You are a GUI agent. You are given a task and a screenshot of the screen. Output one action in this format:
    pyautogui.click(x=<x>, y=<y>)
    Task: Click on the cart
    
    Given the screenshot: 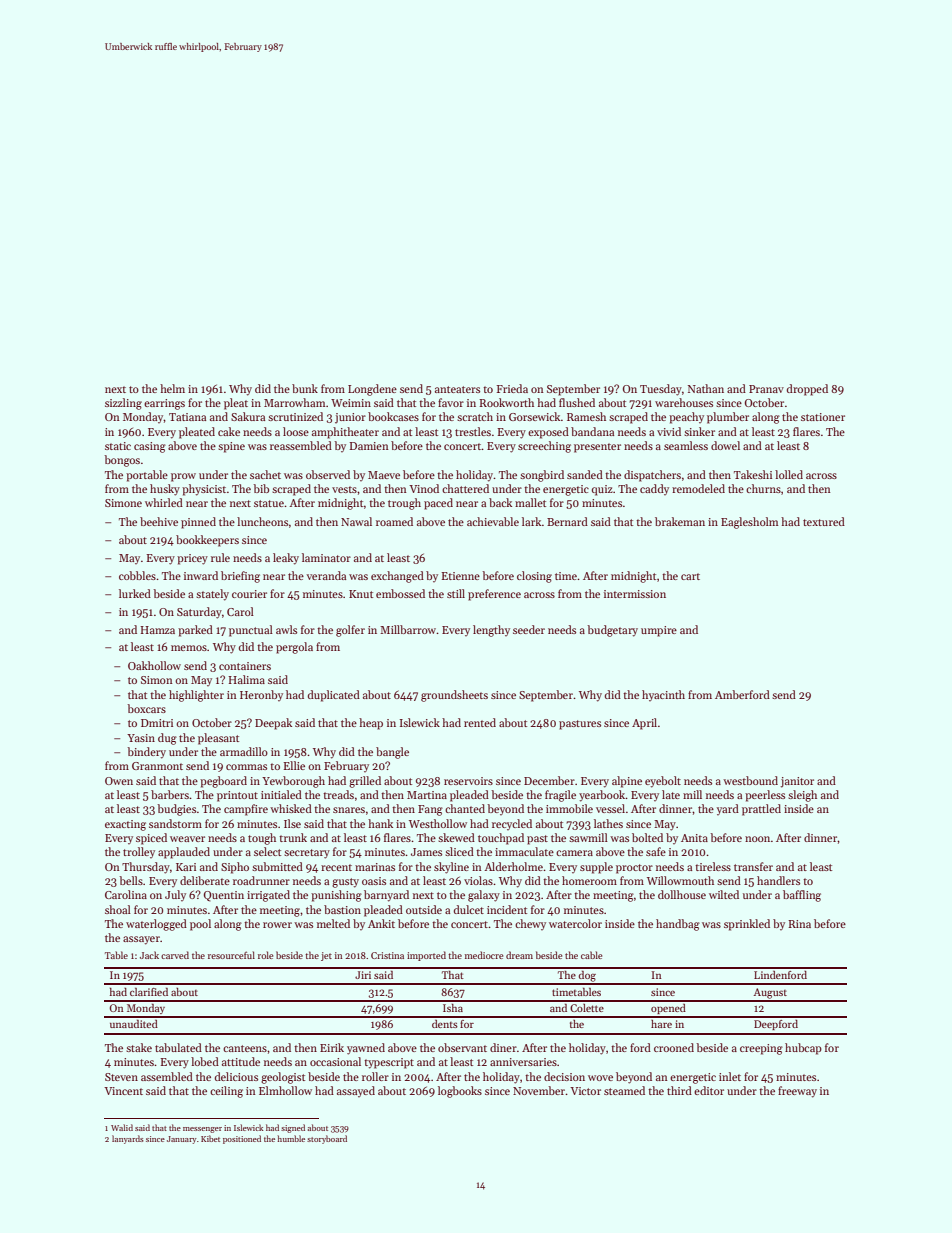 What is the action you would take?
    pyautogui.click(x=690, y=576)
